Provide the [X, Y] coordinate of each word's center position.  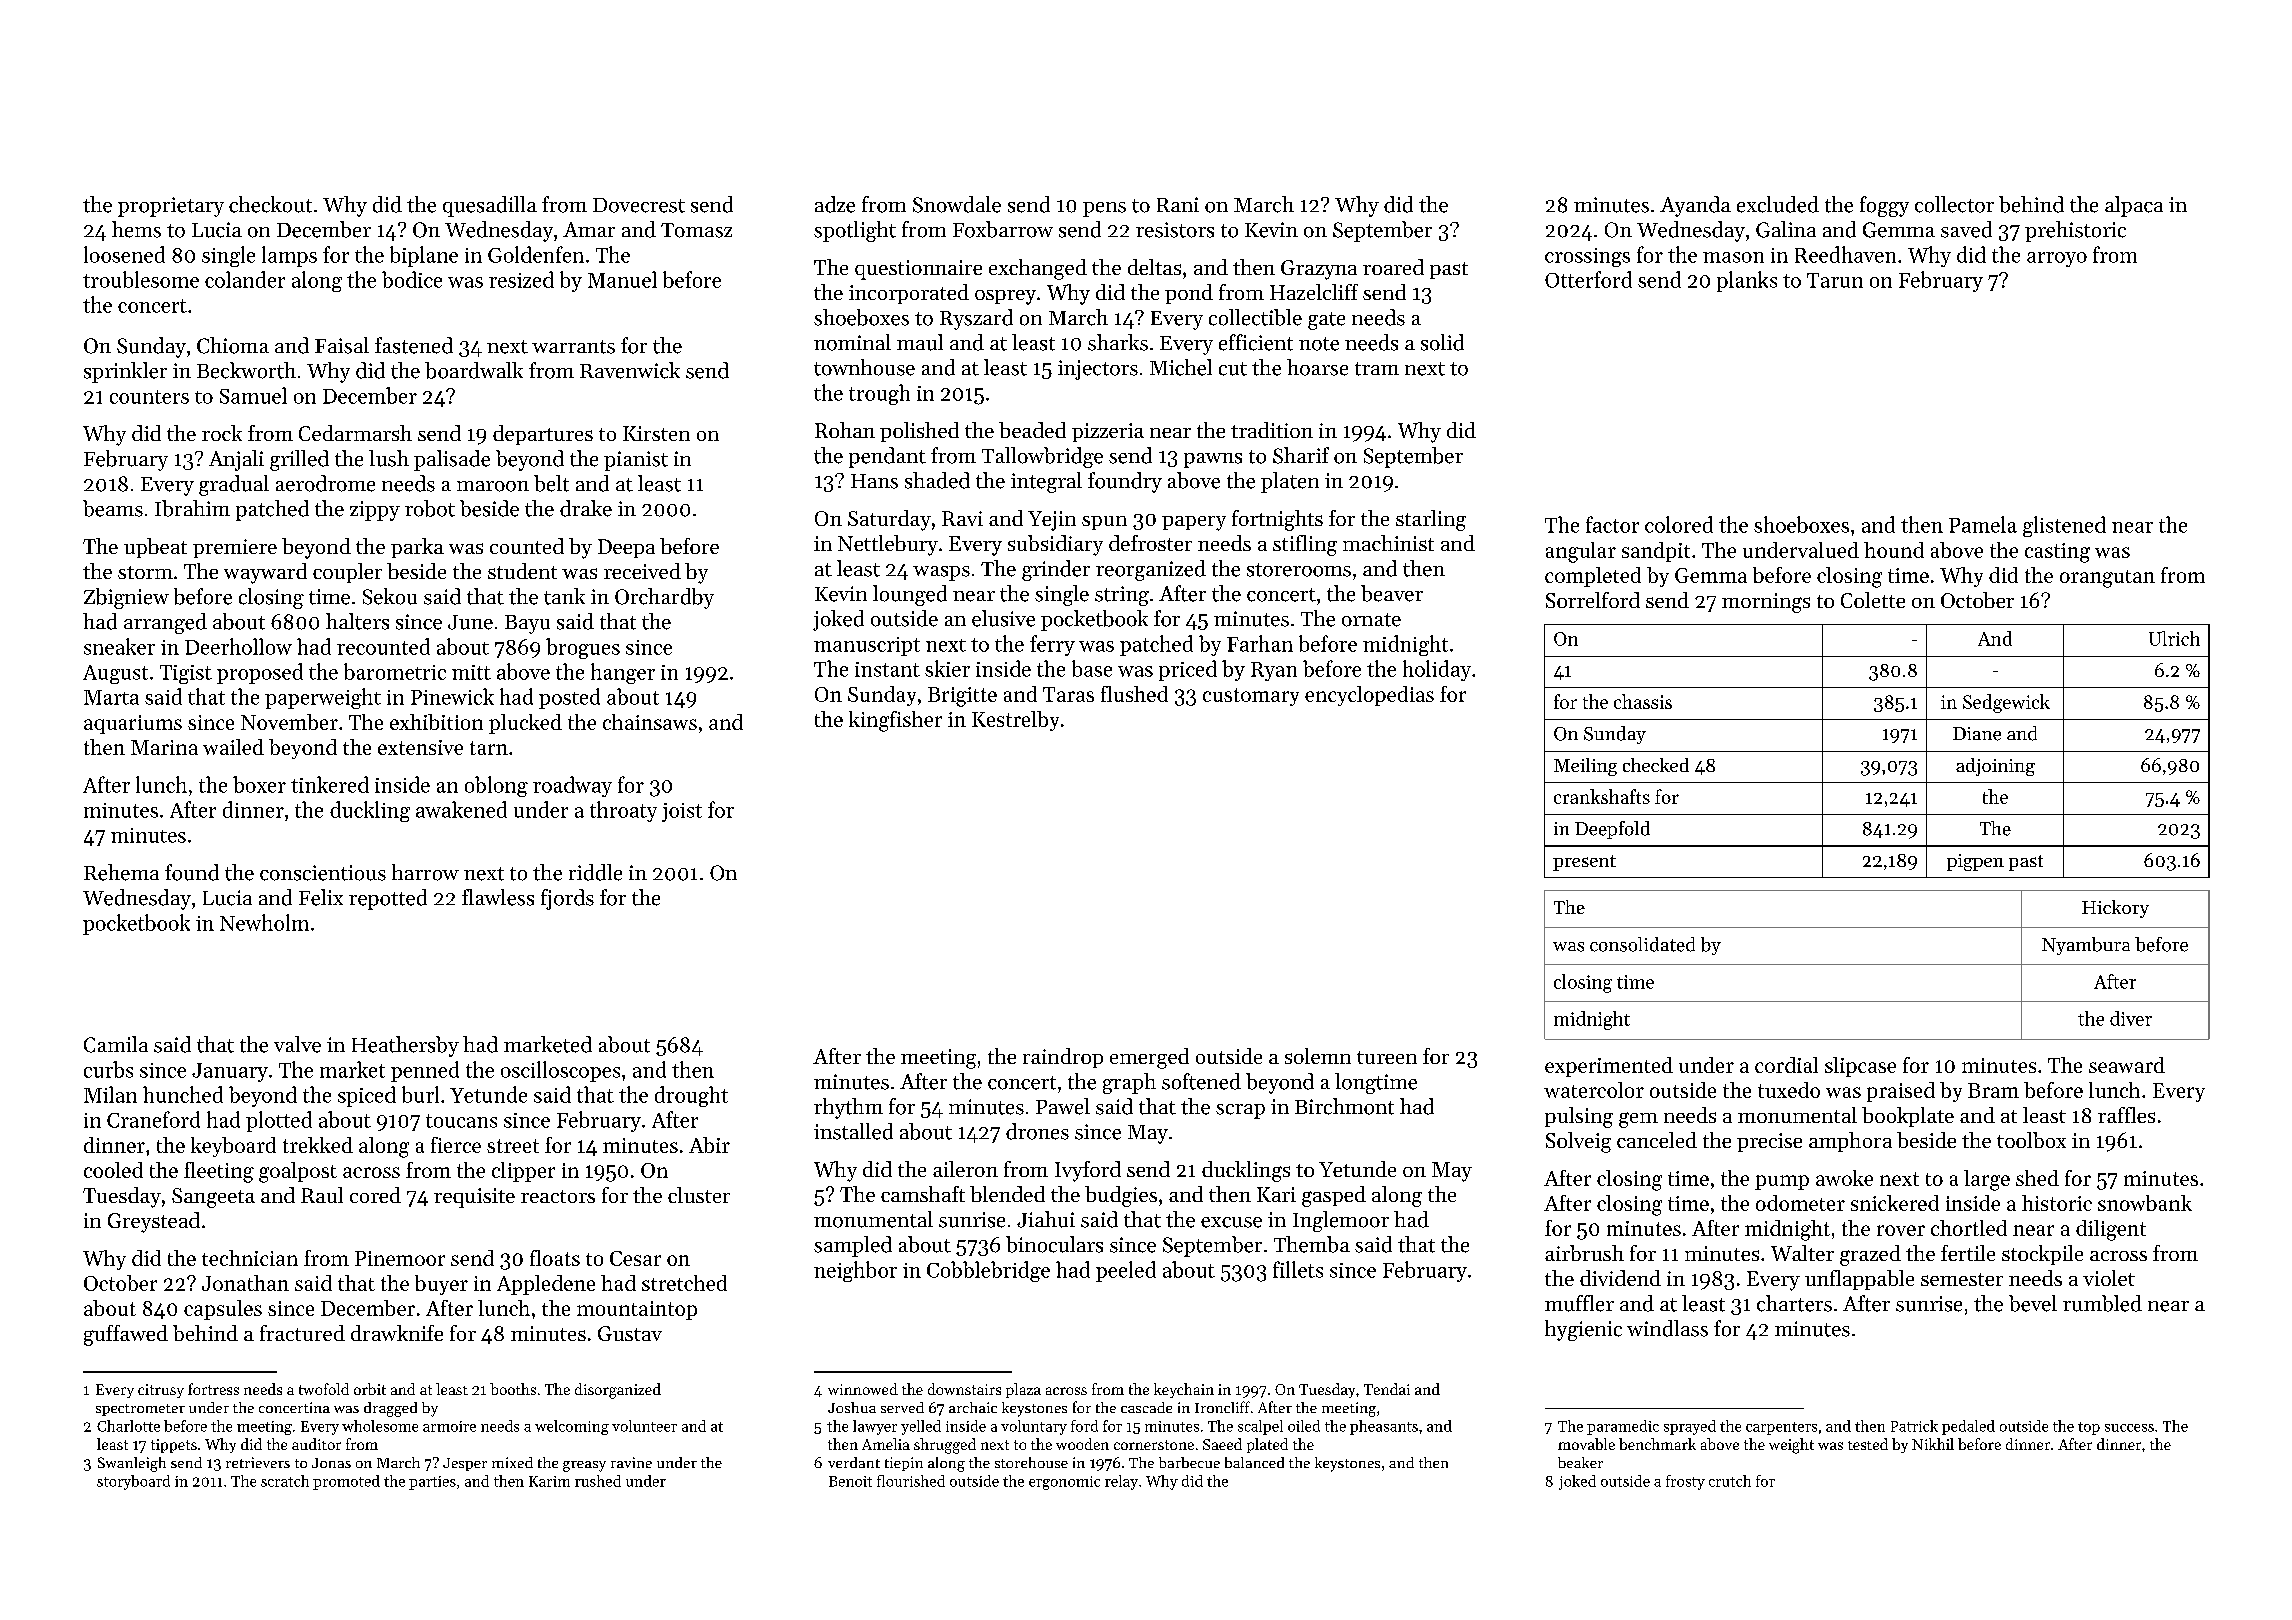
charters [1794, 1303]
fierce [456, 1145]
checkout [270, 204]
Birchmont [1344, 1106]
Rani [1178, 204]
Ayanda [1695, 206]
